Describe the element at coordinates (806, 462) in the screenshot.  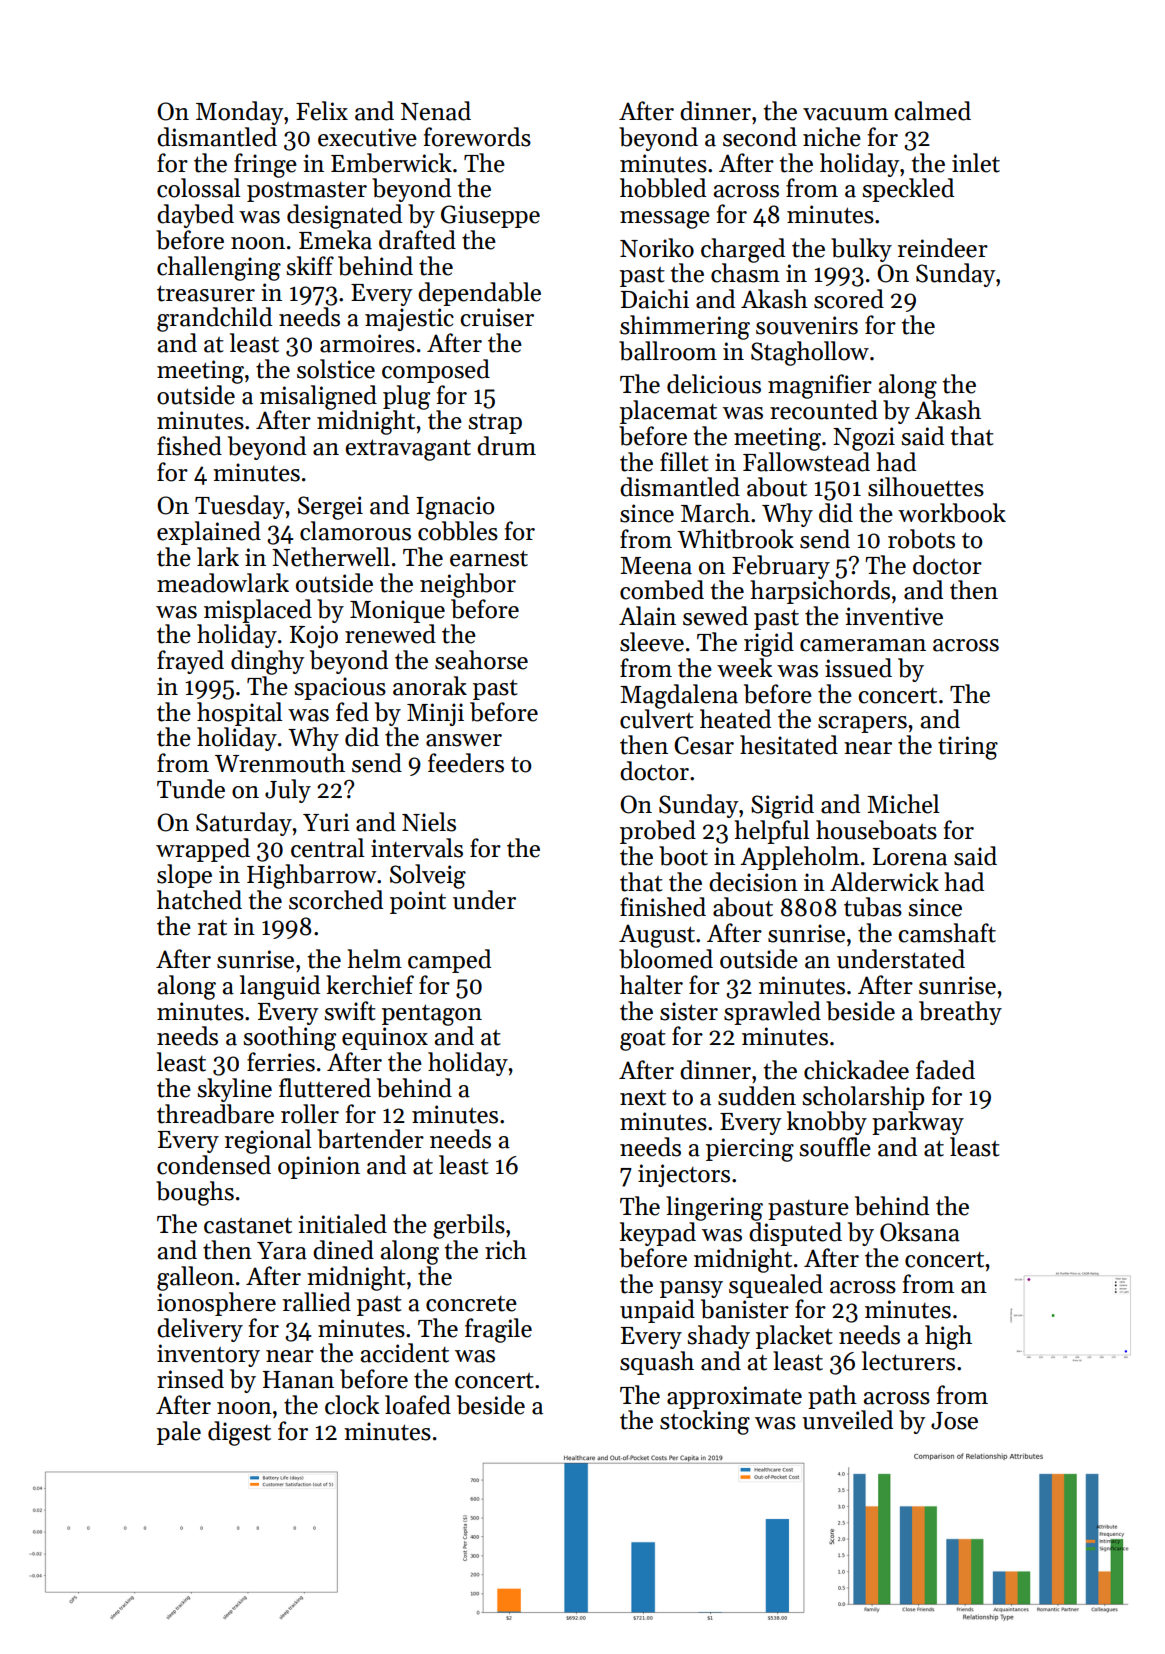
I see `Fallowstead` at that location.
